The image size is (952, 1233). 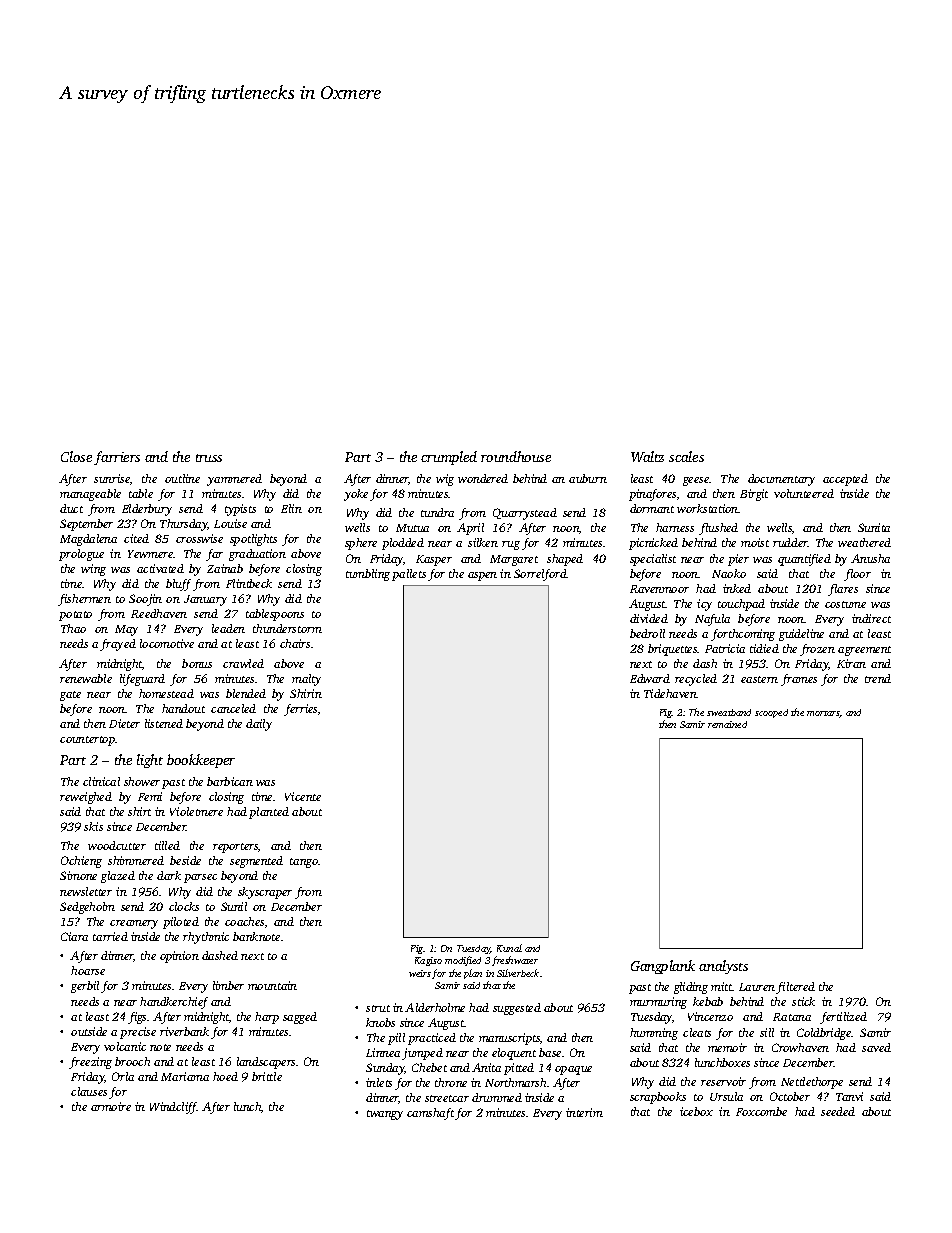 What do you see at coordinates (184, 1031) in the image?
I see `riverbank` at bounding box center [184, 1031].
